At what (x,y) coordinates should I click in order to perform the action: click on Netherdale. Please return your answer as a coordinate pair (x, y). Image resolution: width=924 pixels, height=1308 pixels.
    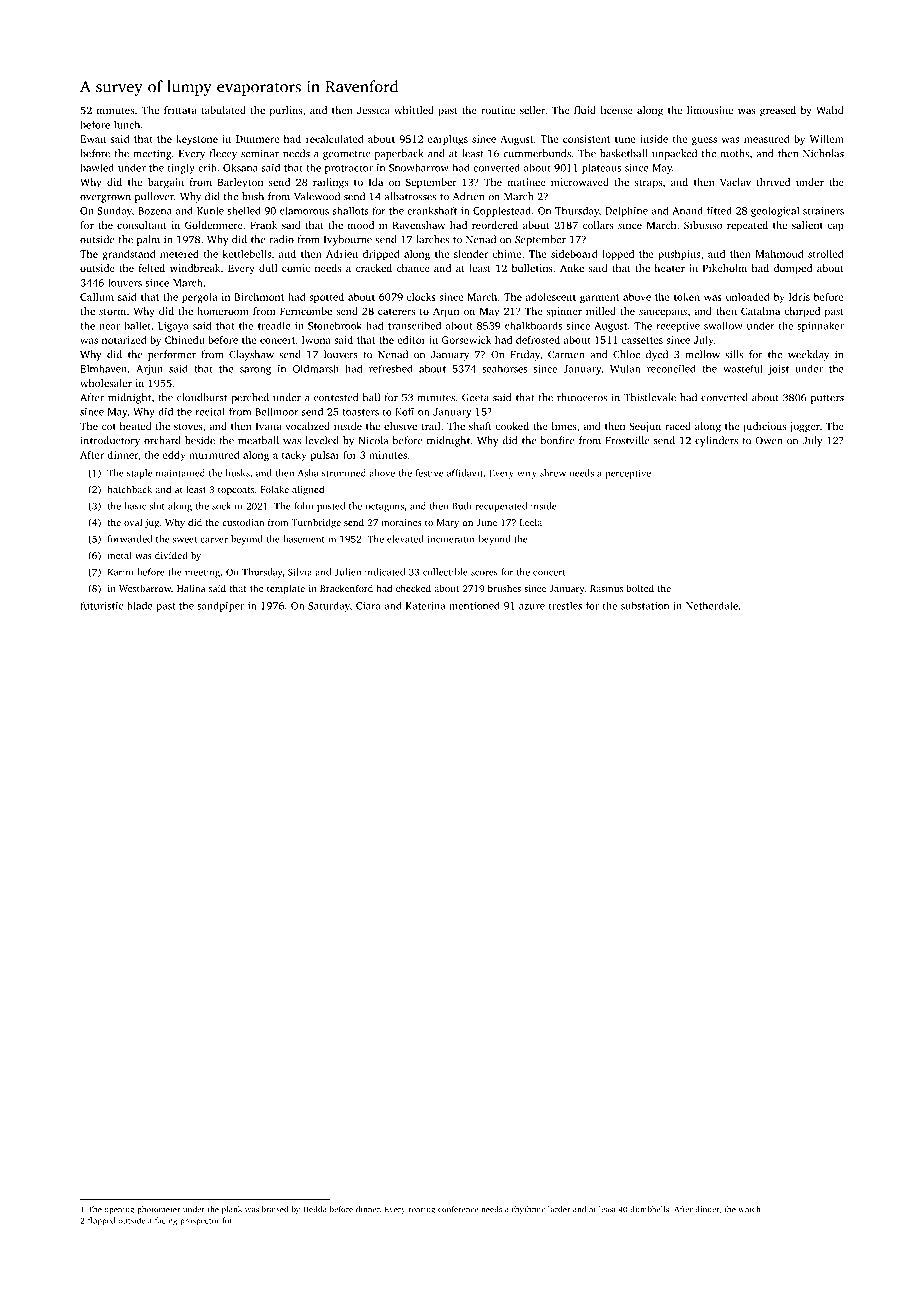
    Looking at the image, I should click on (712, 605).
